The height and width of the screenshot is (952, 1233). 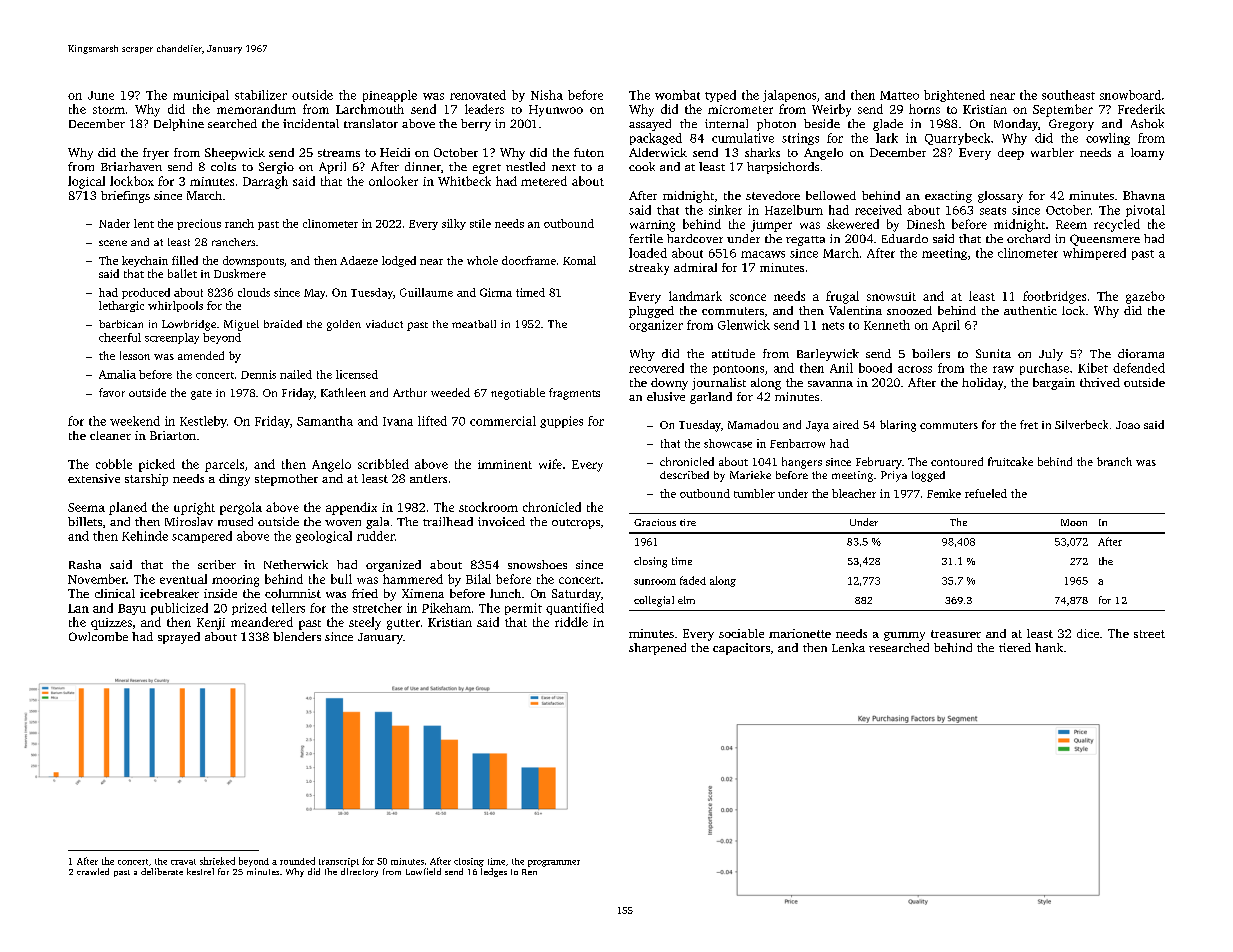 I want to click on programmer, so click(x=554, y=863).
